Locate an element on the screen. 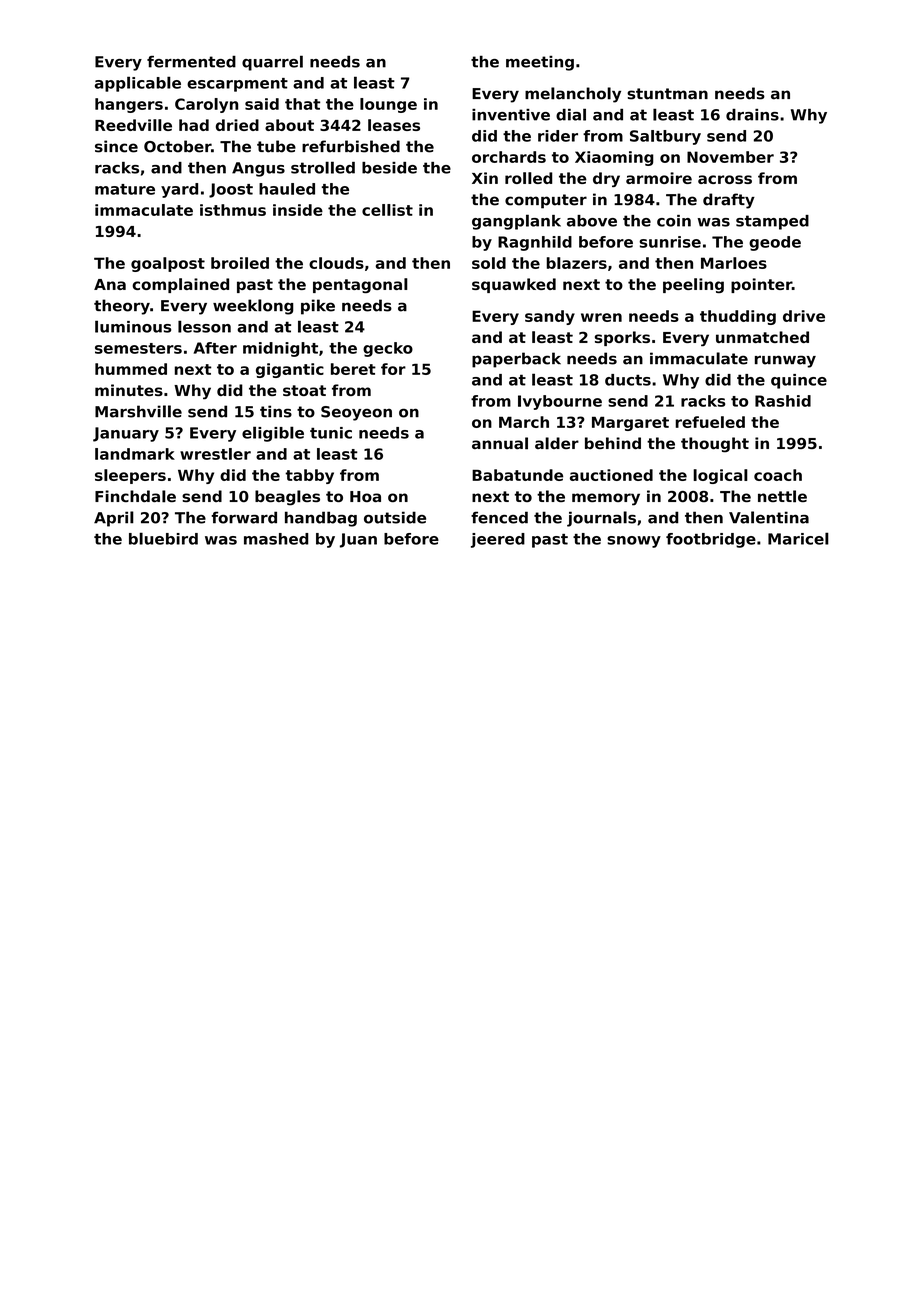 The height and width of the screenshot is (1308, 924). broiled is located at coordinates (240, 263).
